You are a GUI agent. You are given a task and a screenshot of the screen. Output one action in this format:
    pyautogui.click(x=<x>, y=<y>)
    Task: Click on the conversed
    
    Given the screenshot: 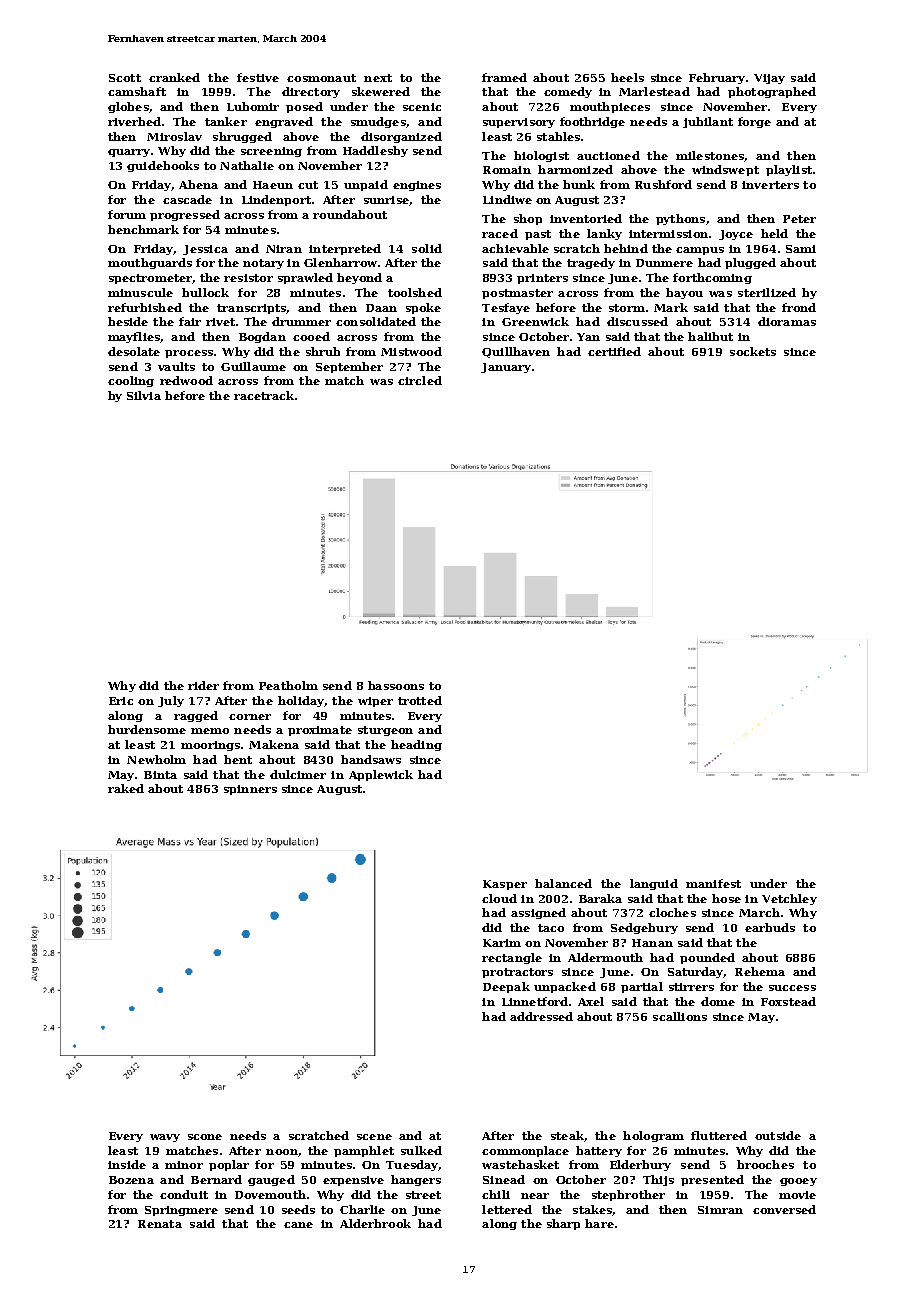 What is the action you would take?
    pyautogui.click(x=784, y=1209)
